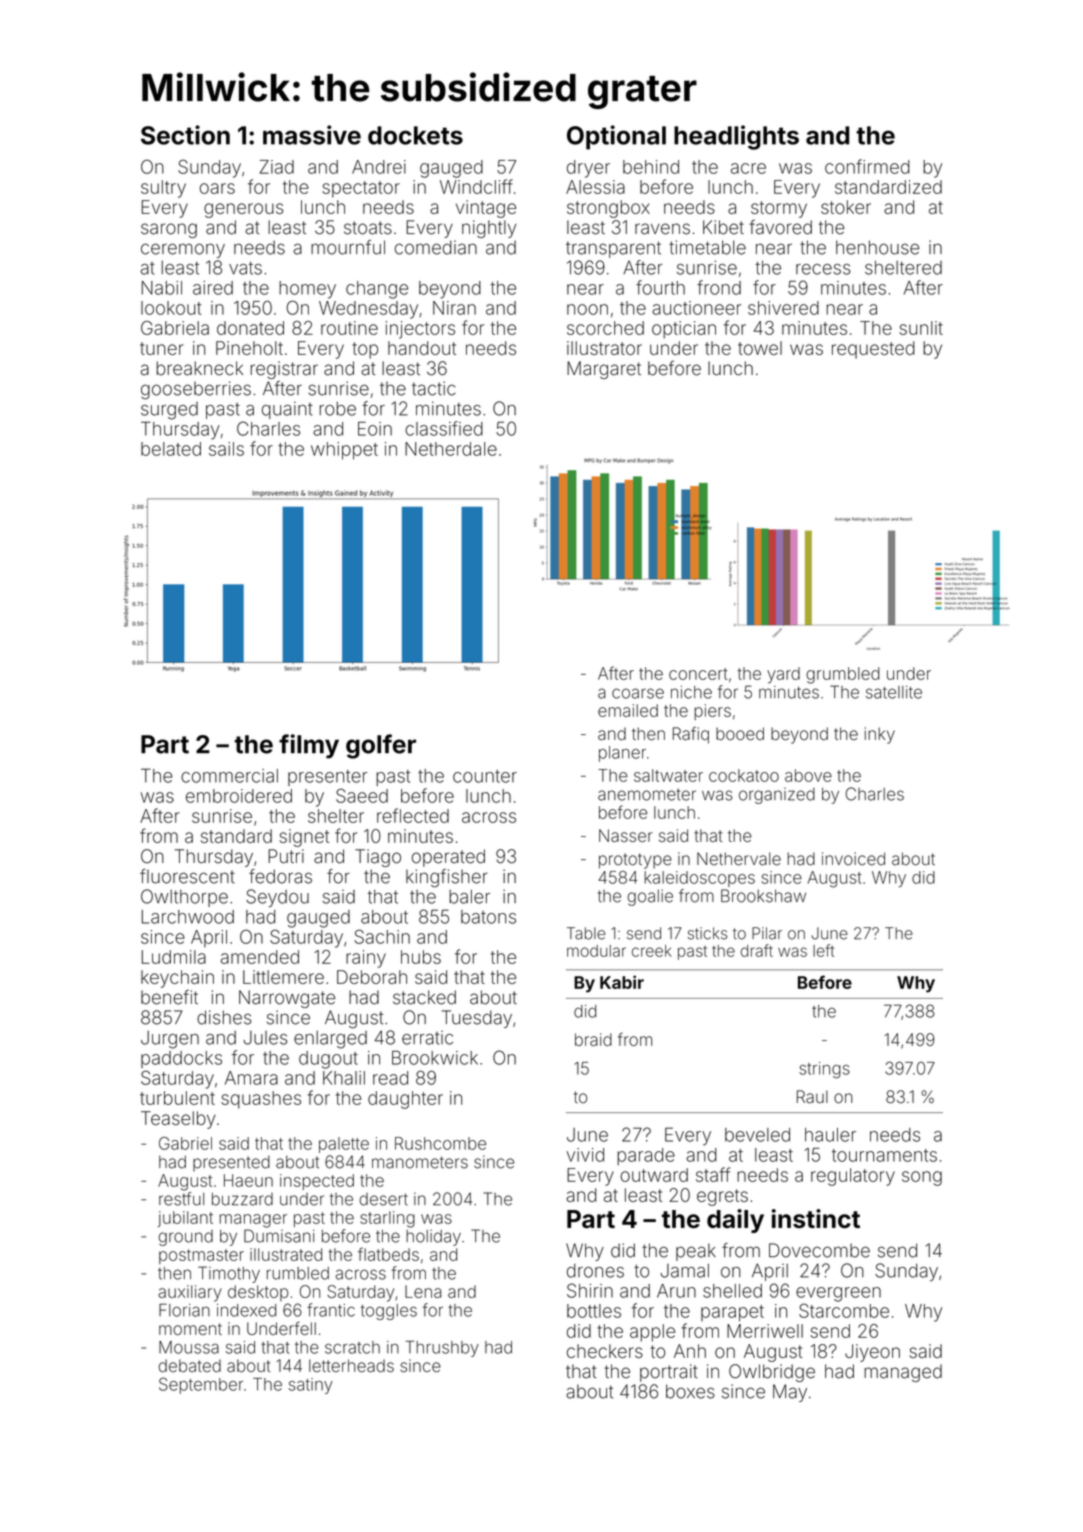 The image size is (1083, 1532). Describe the element at coordinates (690, 1351) in the screenshot. I see `Anh` at that location.
